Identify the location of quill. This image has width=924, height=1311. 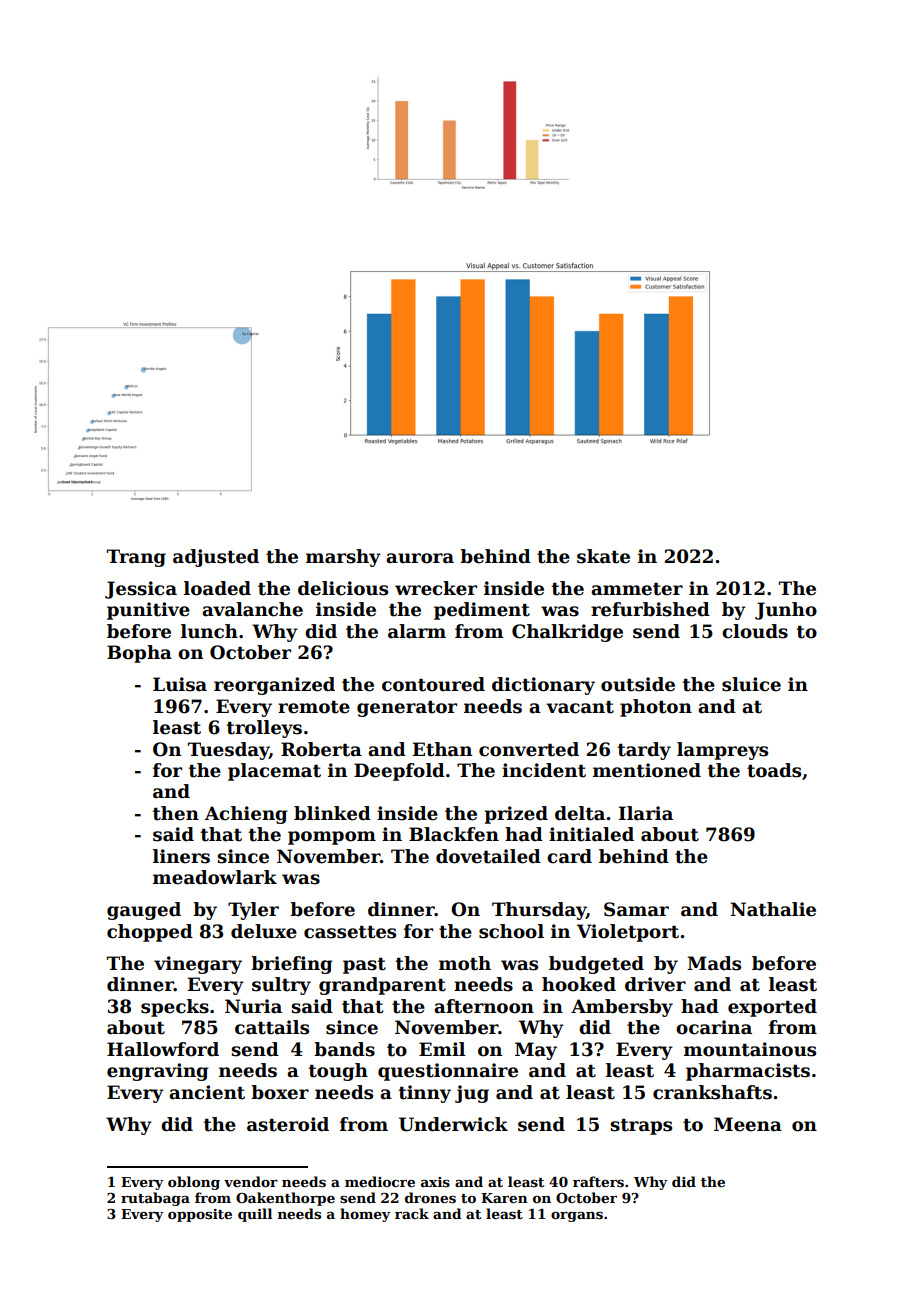
(255, 1215).
